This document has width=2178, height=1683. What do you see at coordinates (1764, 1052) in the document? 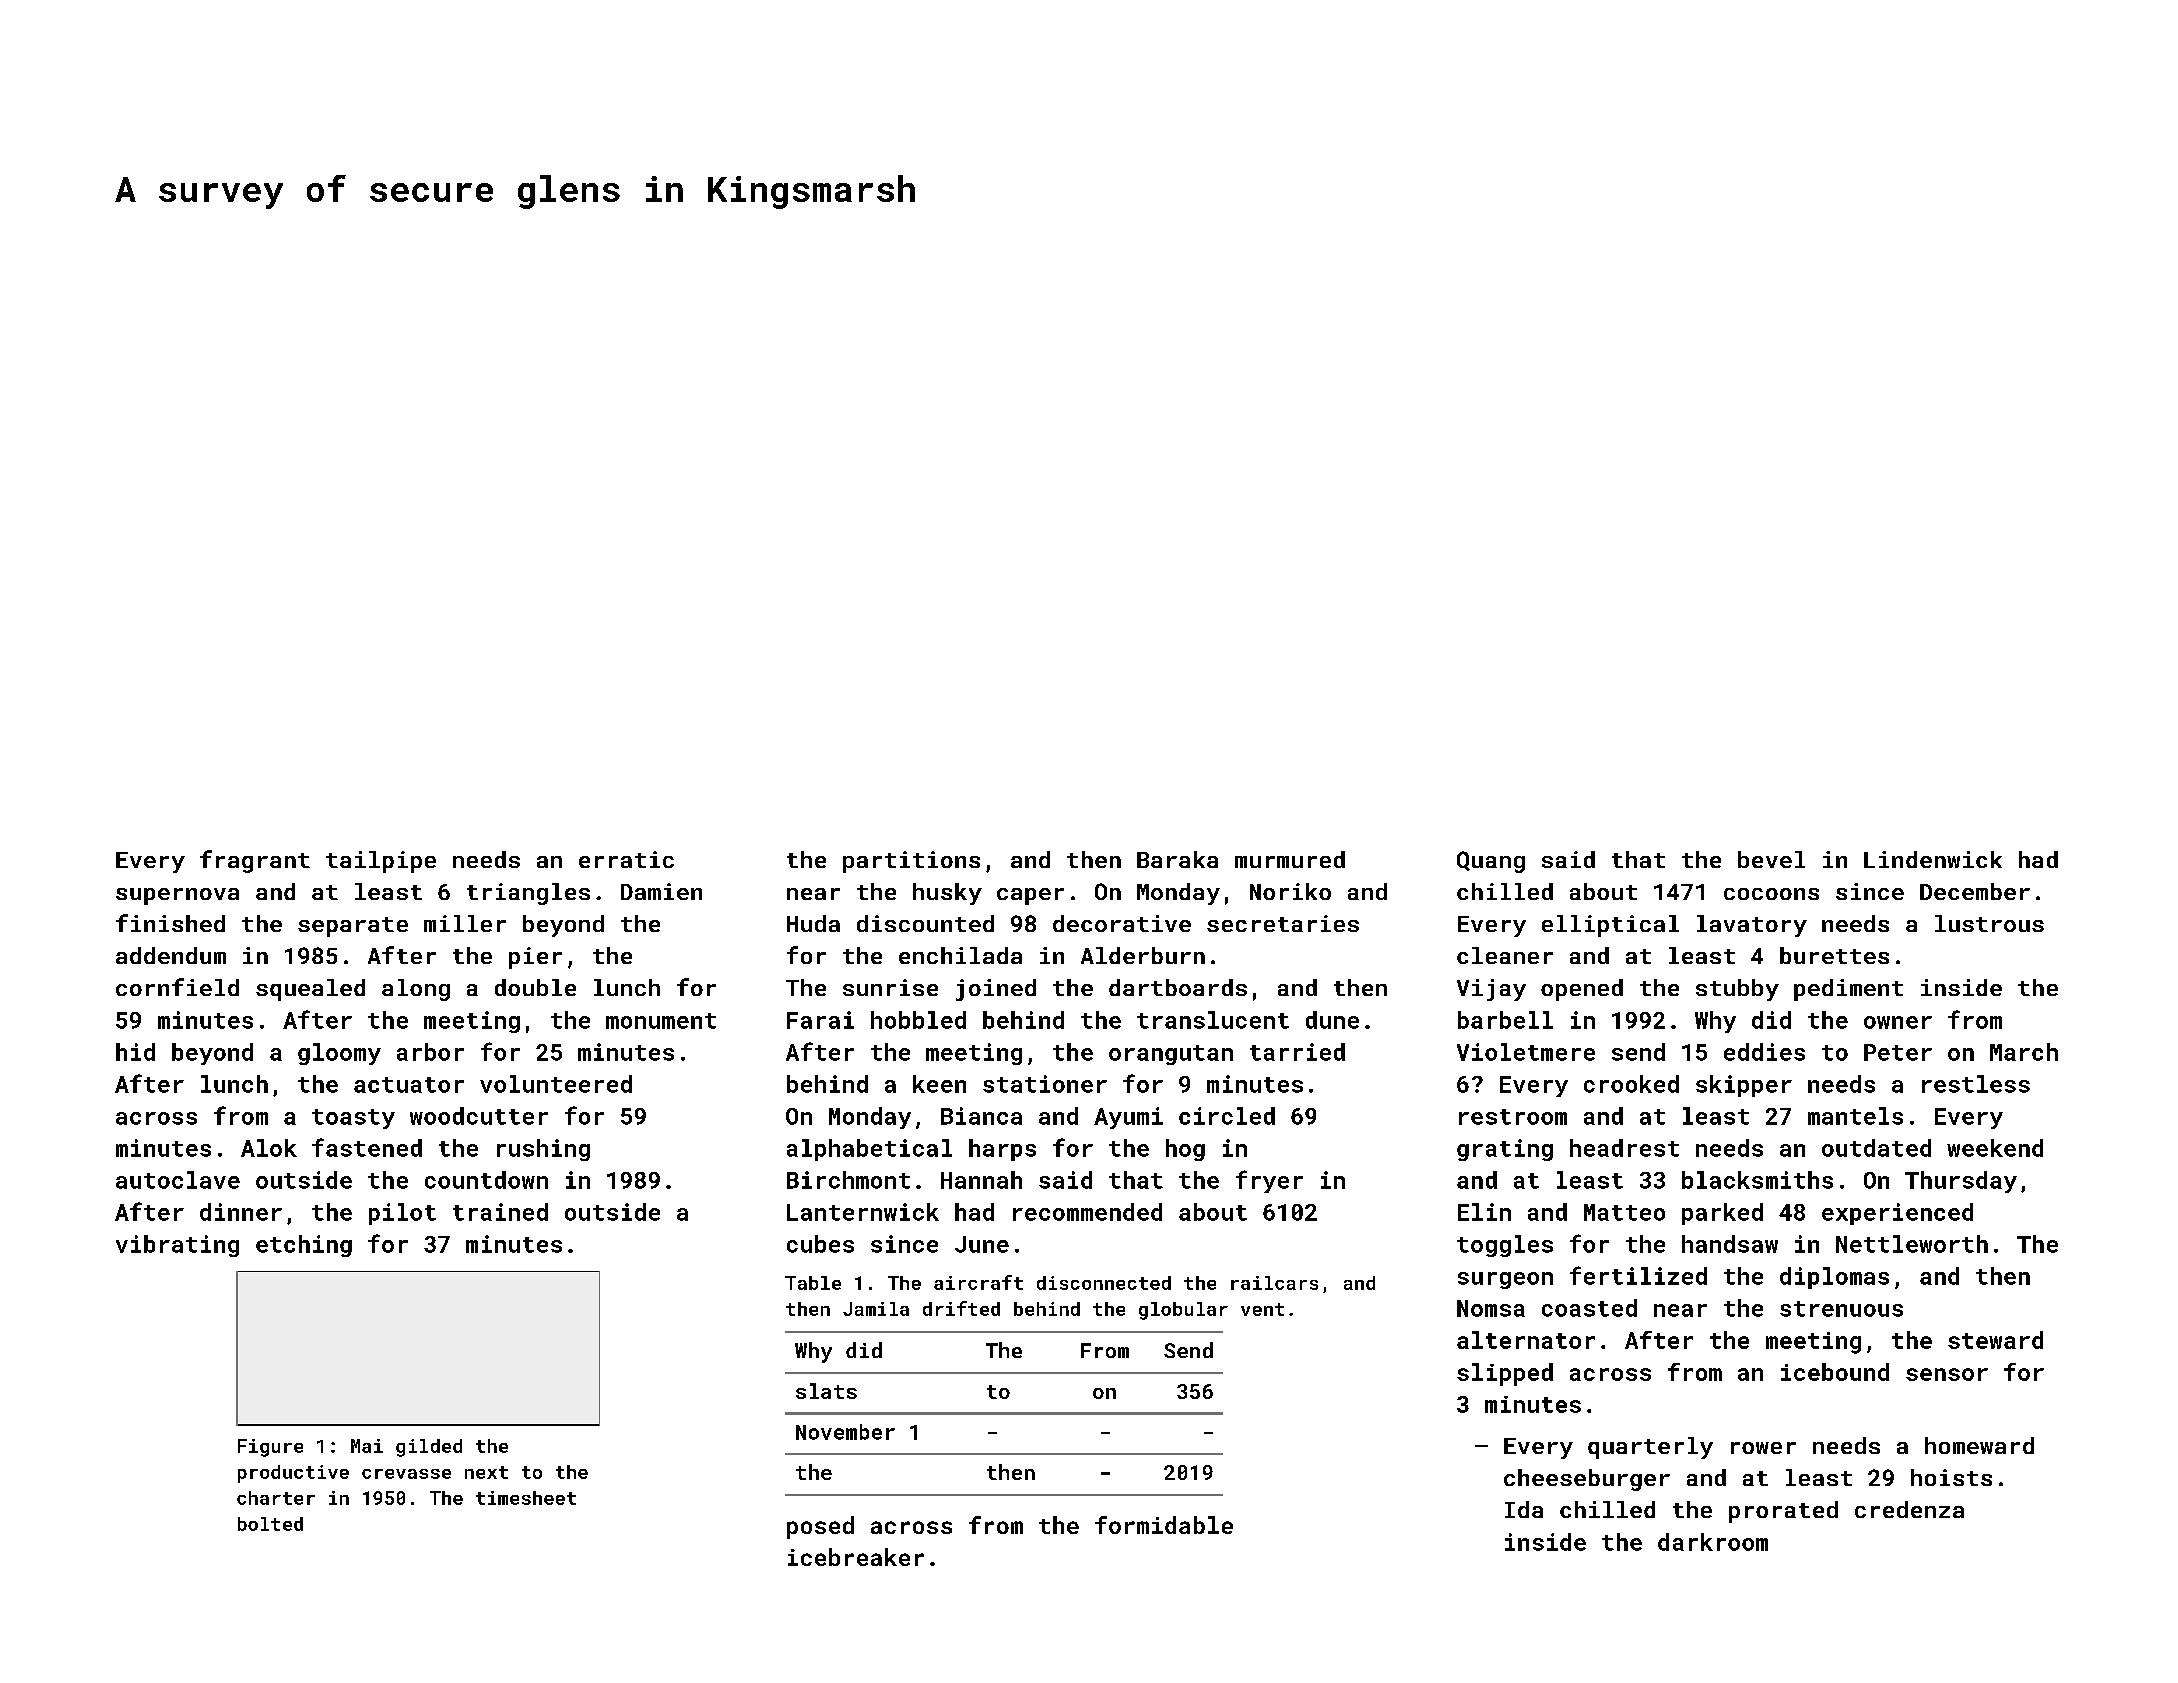
I see `eddies` at bounding box center [1764, 1052].
